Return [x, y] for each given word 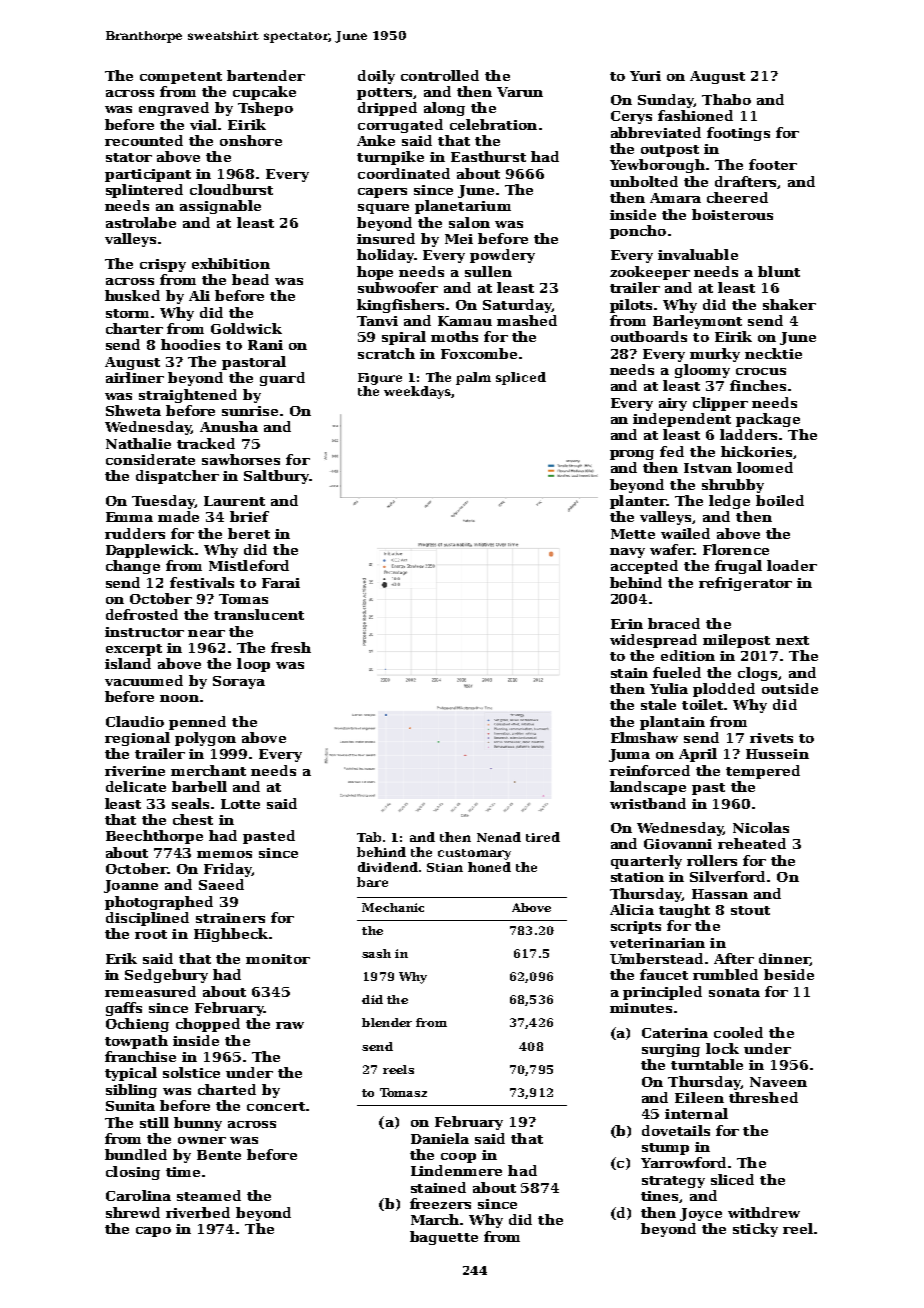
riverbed [198, 1212]
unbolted [644, 181]
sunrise [250, 411]
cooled [738, 1032]
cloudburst [231, 189]
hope [375, 273]
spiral [404, 338]
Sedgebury [166, 976]
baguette [444, 1238]
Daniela [440, 1138]
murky [715, 355]
